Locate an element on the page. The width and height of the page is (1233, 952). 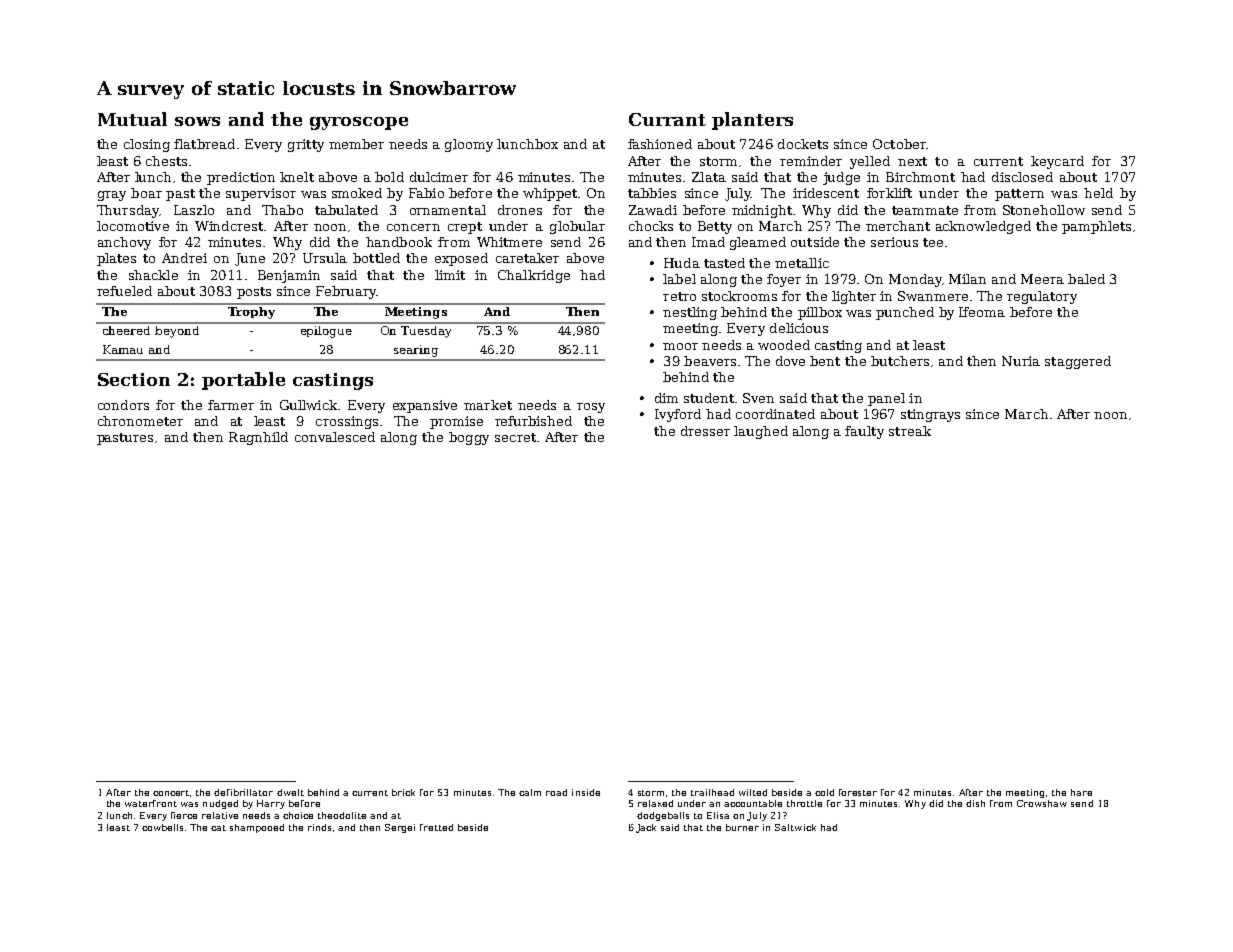
Ragnhild is located at coordinates (258, 438).
